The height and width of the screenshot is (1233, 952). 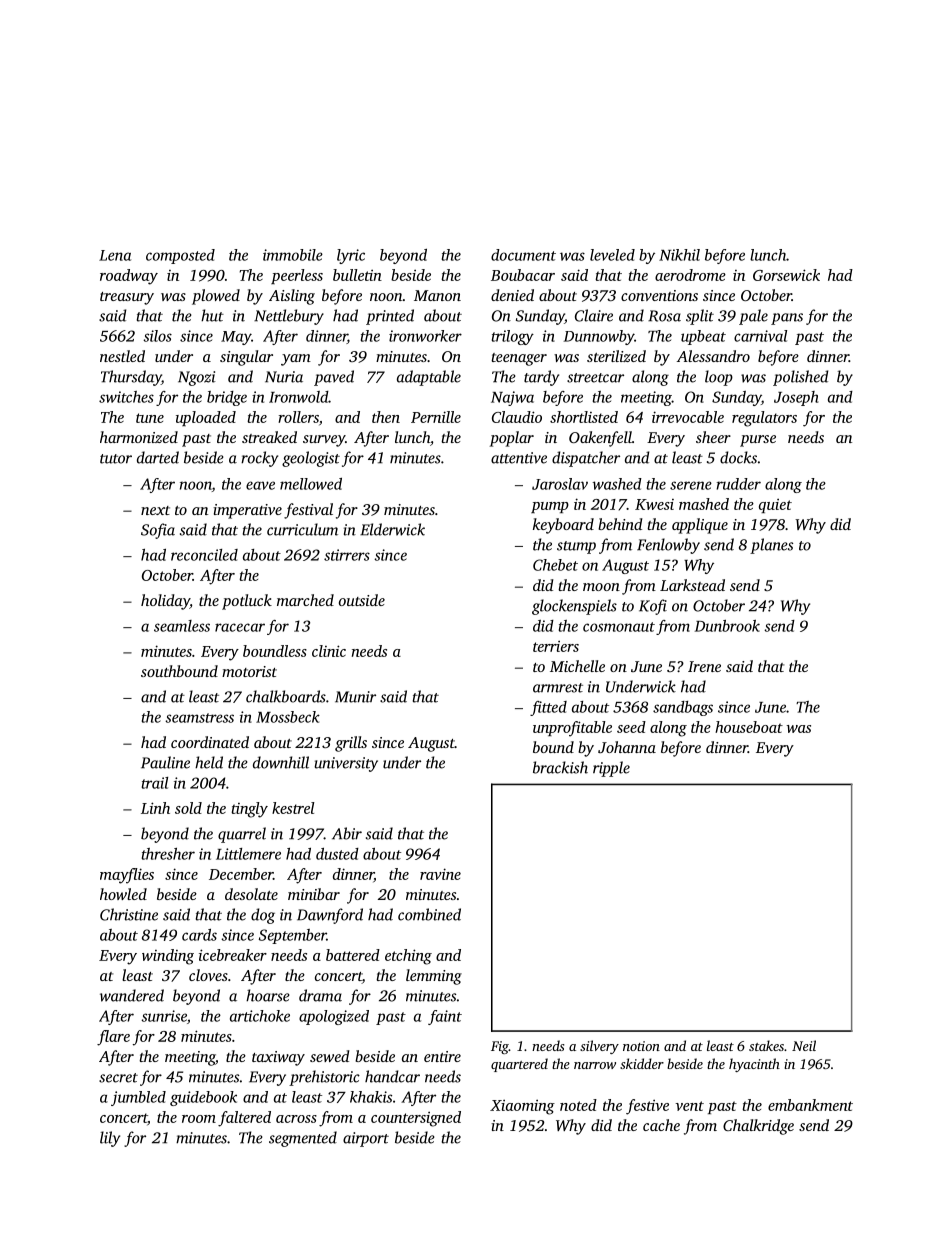 I want to click on tutor, so click(x=116, y=459).
